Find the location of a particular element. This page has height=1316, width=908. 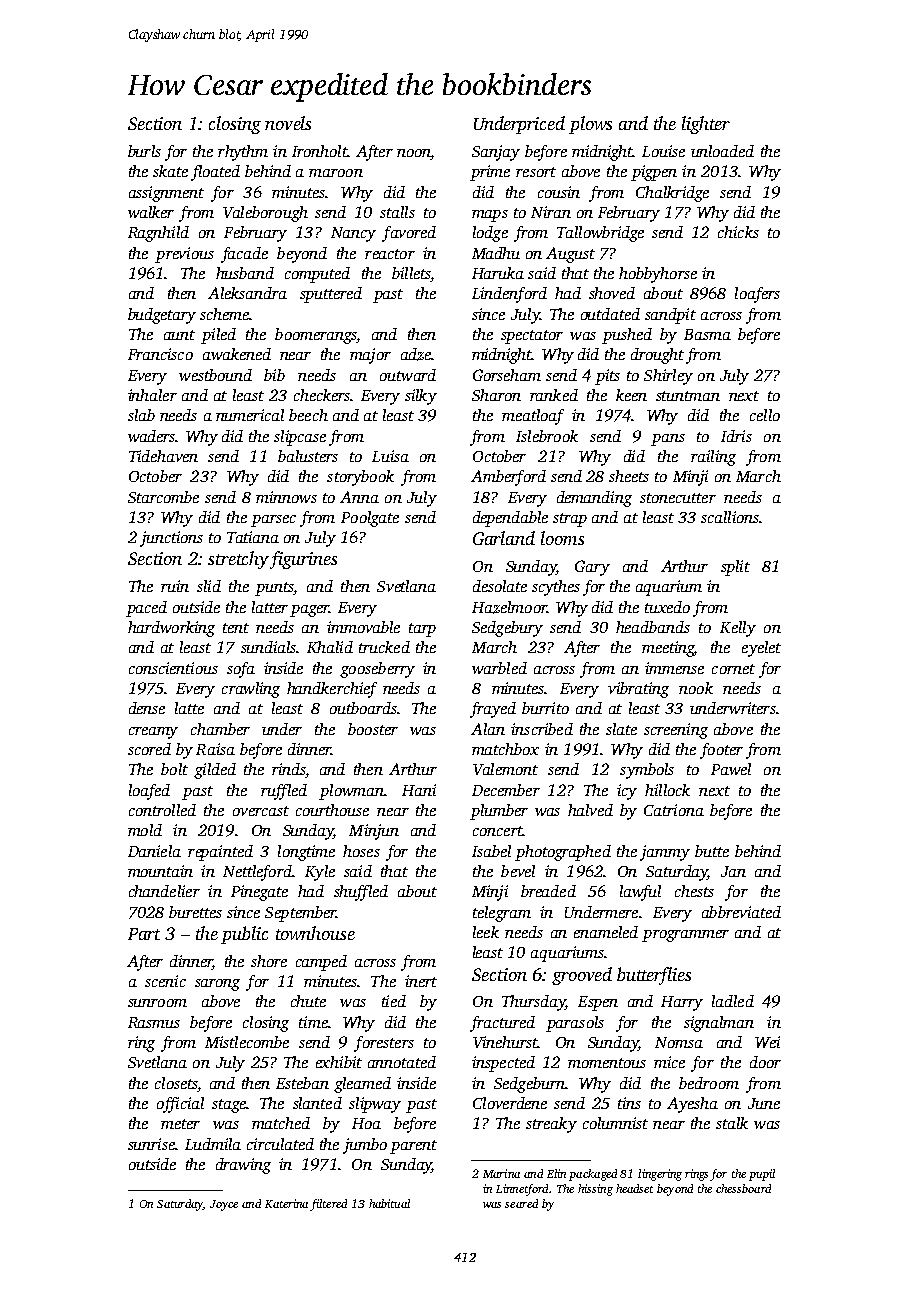

Starcombe is located at coordinates (163, 497).
